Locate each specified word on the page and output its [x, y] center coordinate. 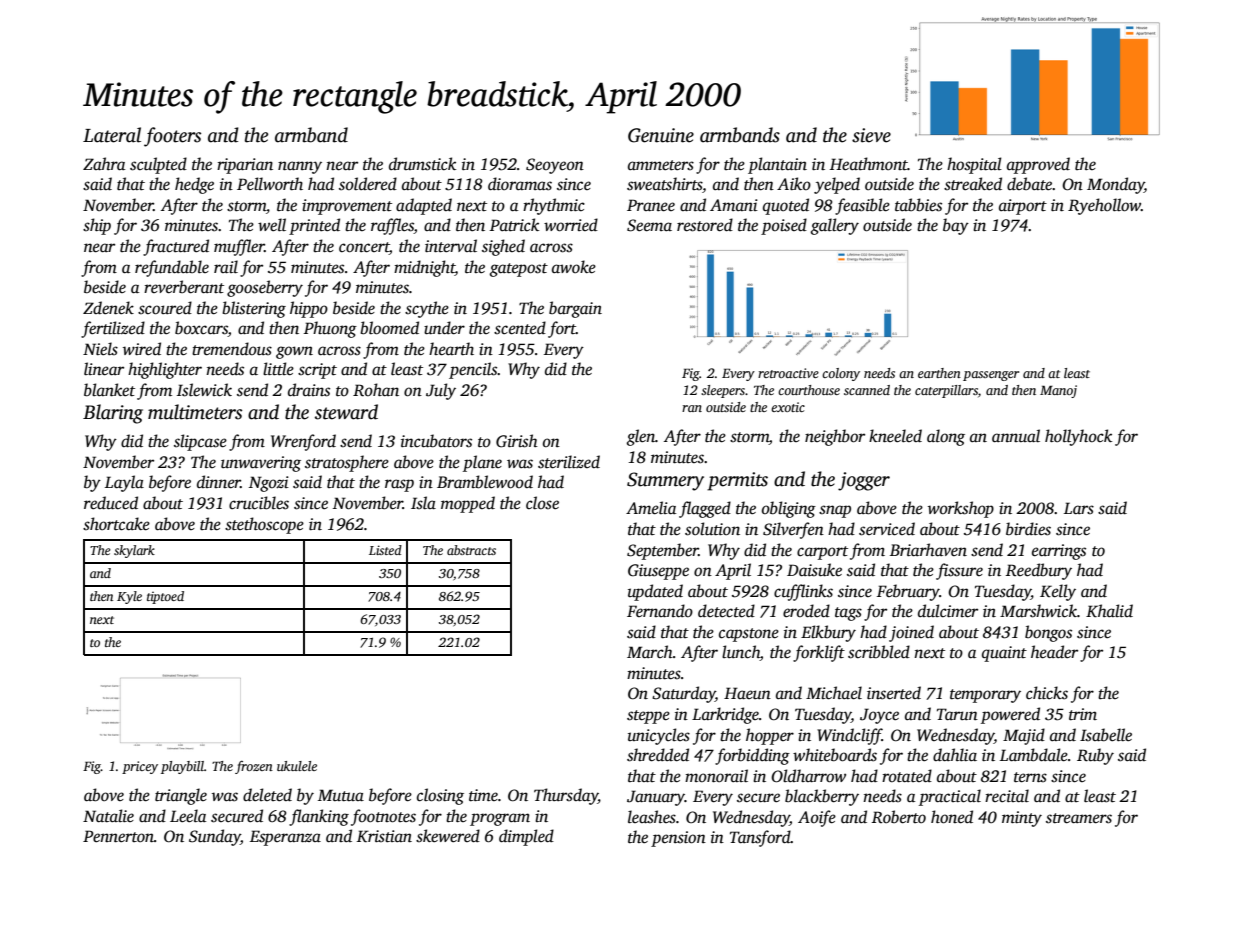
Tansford [760, 838]
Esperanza [285, 838]
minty [1022, 819]
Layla [124, 483]
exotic [788, 407]
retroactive [788, 373]
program [500, 819]
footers [172, 137]
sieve [871, 135]
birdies [1028, 529]
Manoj [1058, 391]
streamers [1079, 818]
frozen [254, 767]
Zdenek [108, 308]
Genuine [661, 135]
